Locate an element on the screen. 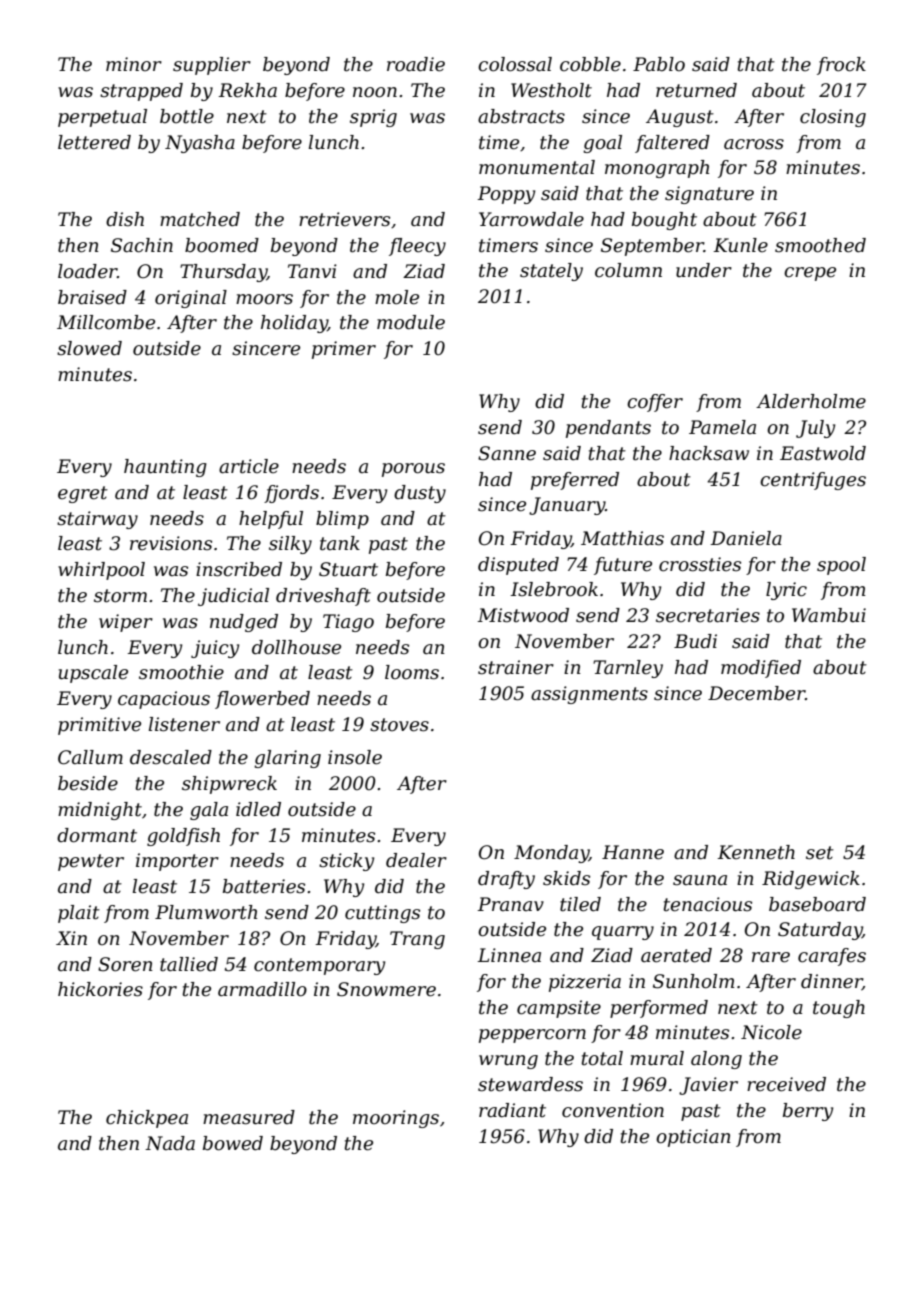  moorings is located at coordinates (396, 1119).
